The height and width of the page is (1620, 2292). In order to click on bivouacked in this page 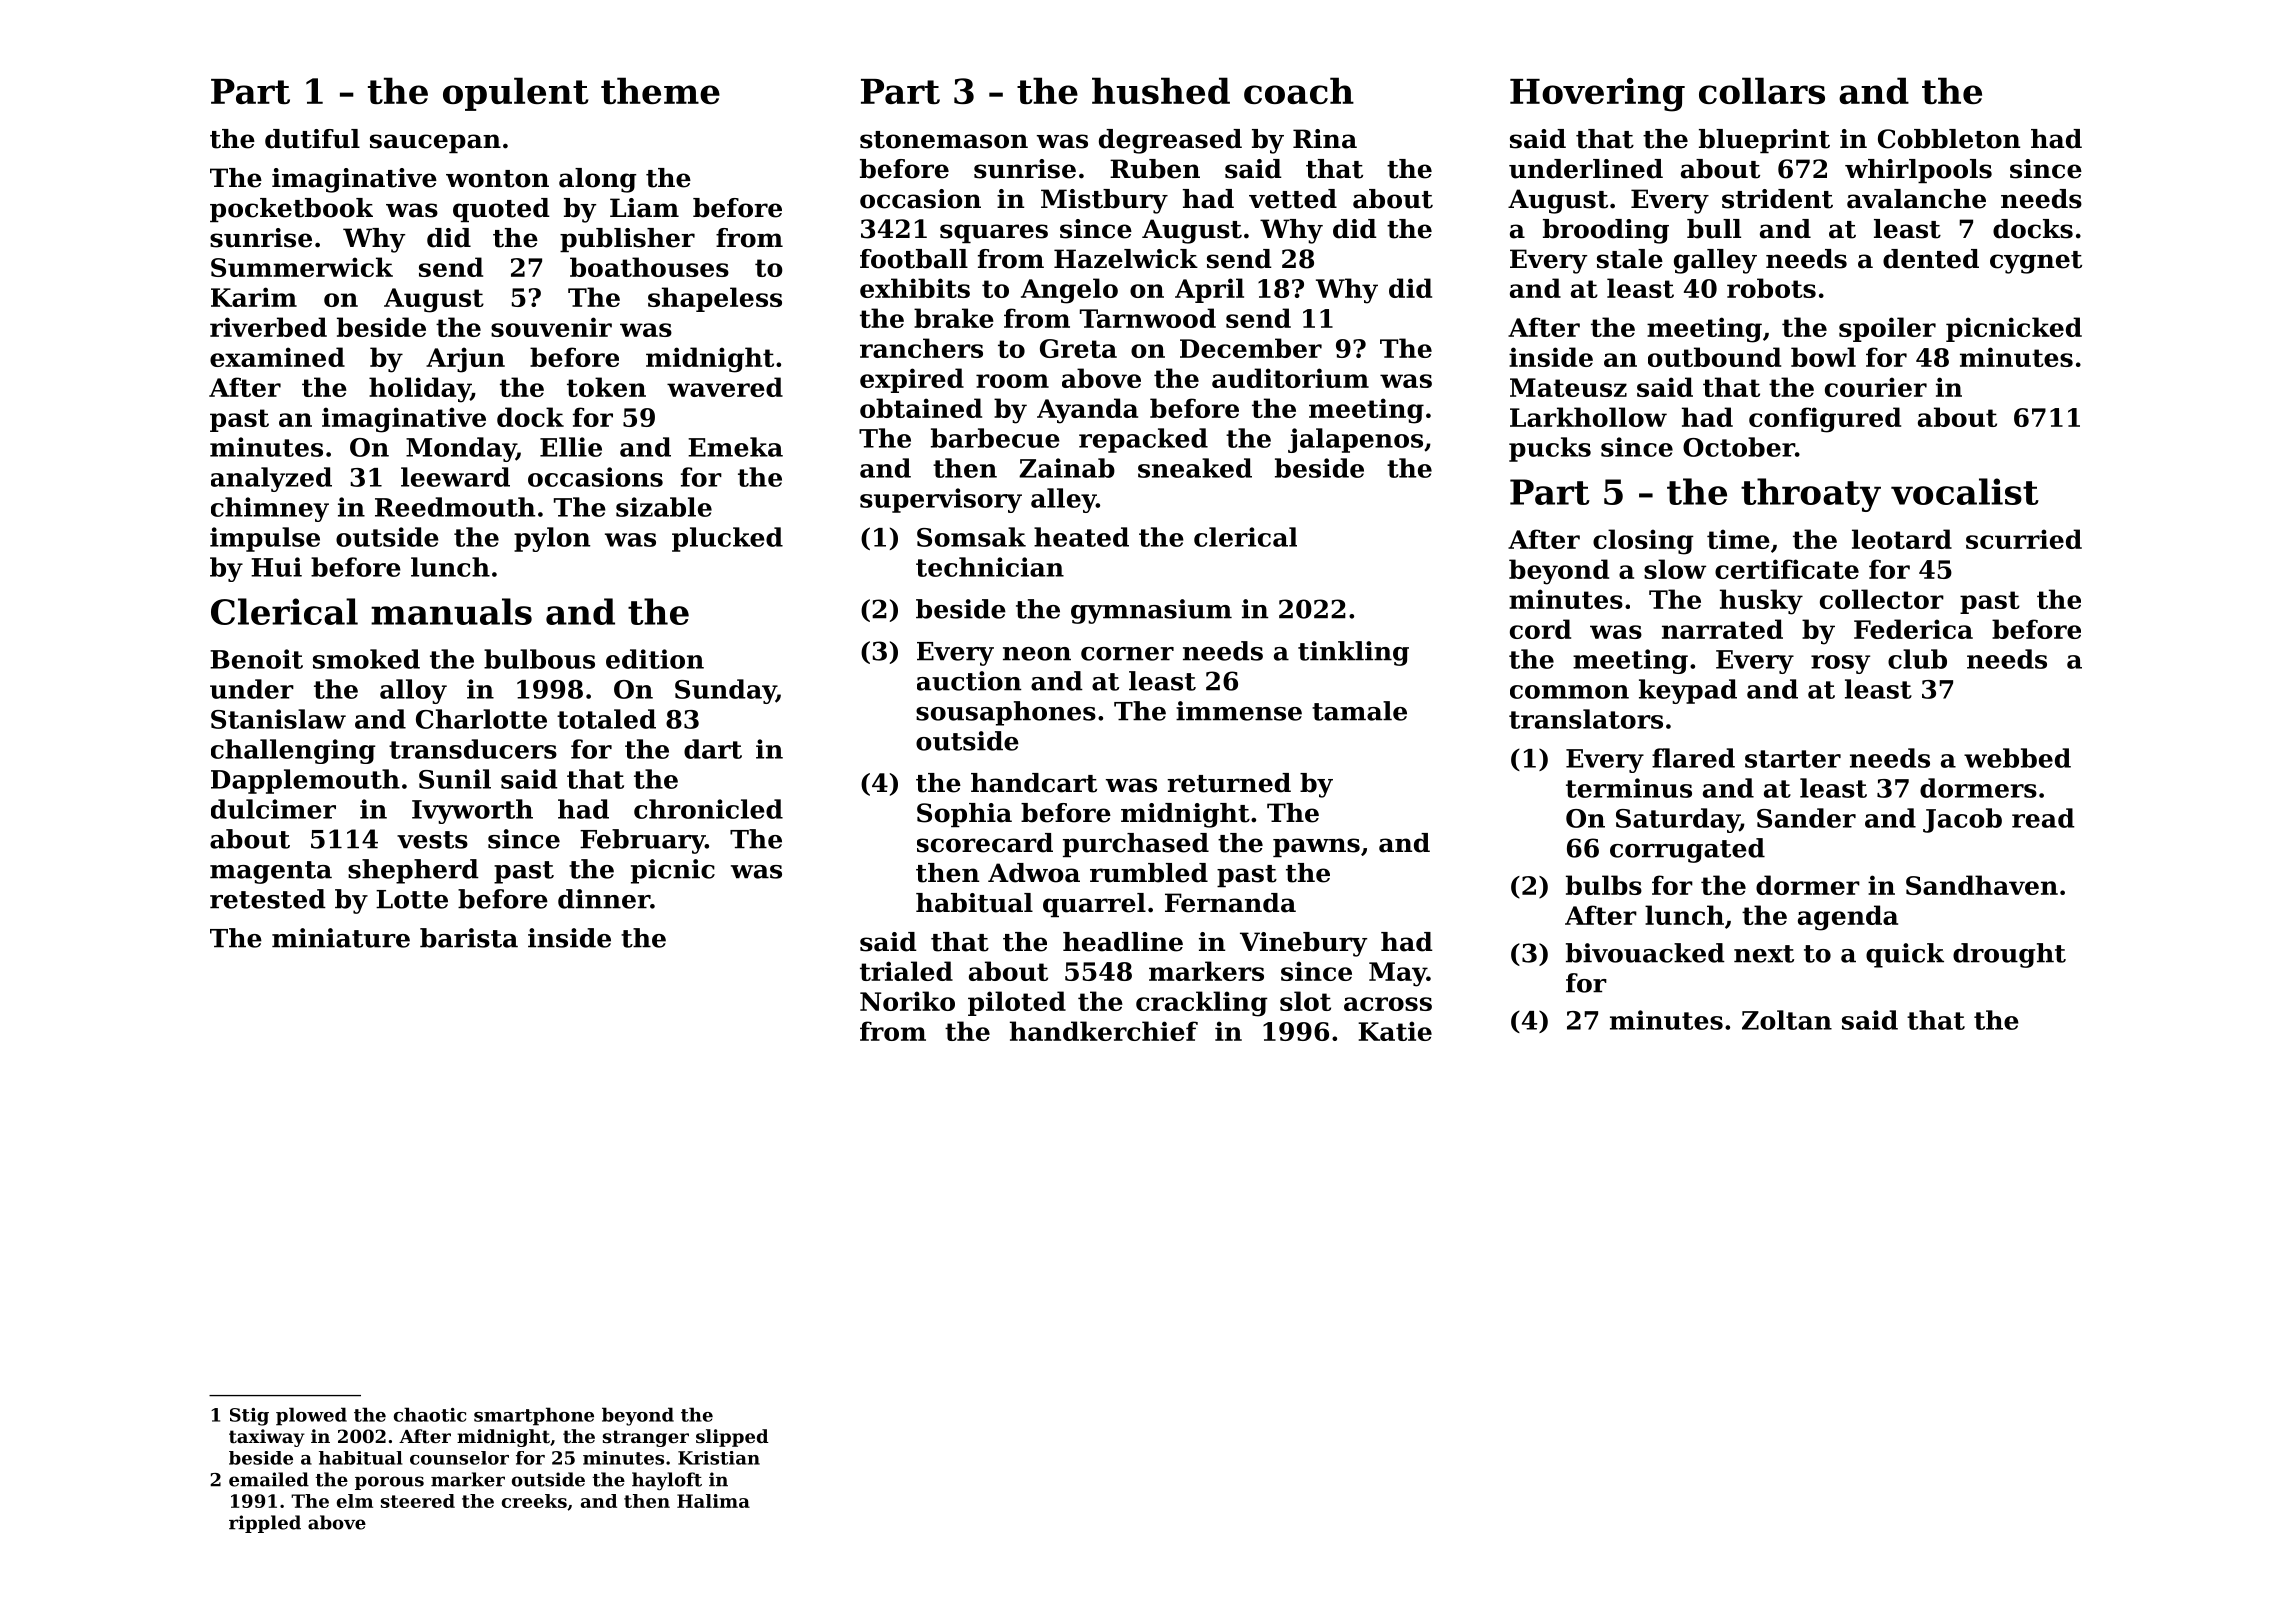, I will do `click(1645, 953)`.
